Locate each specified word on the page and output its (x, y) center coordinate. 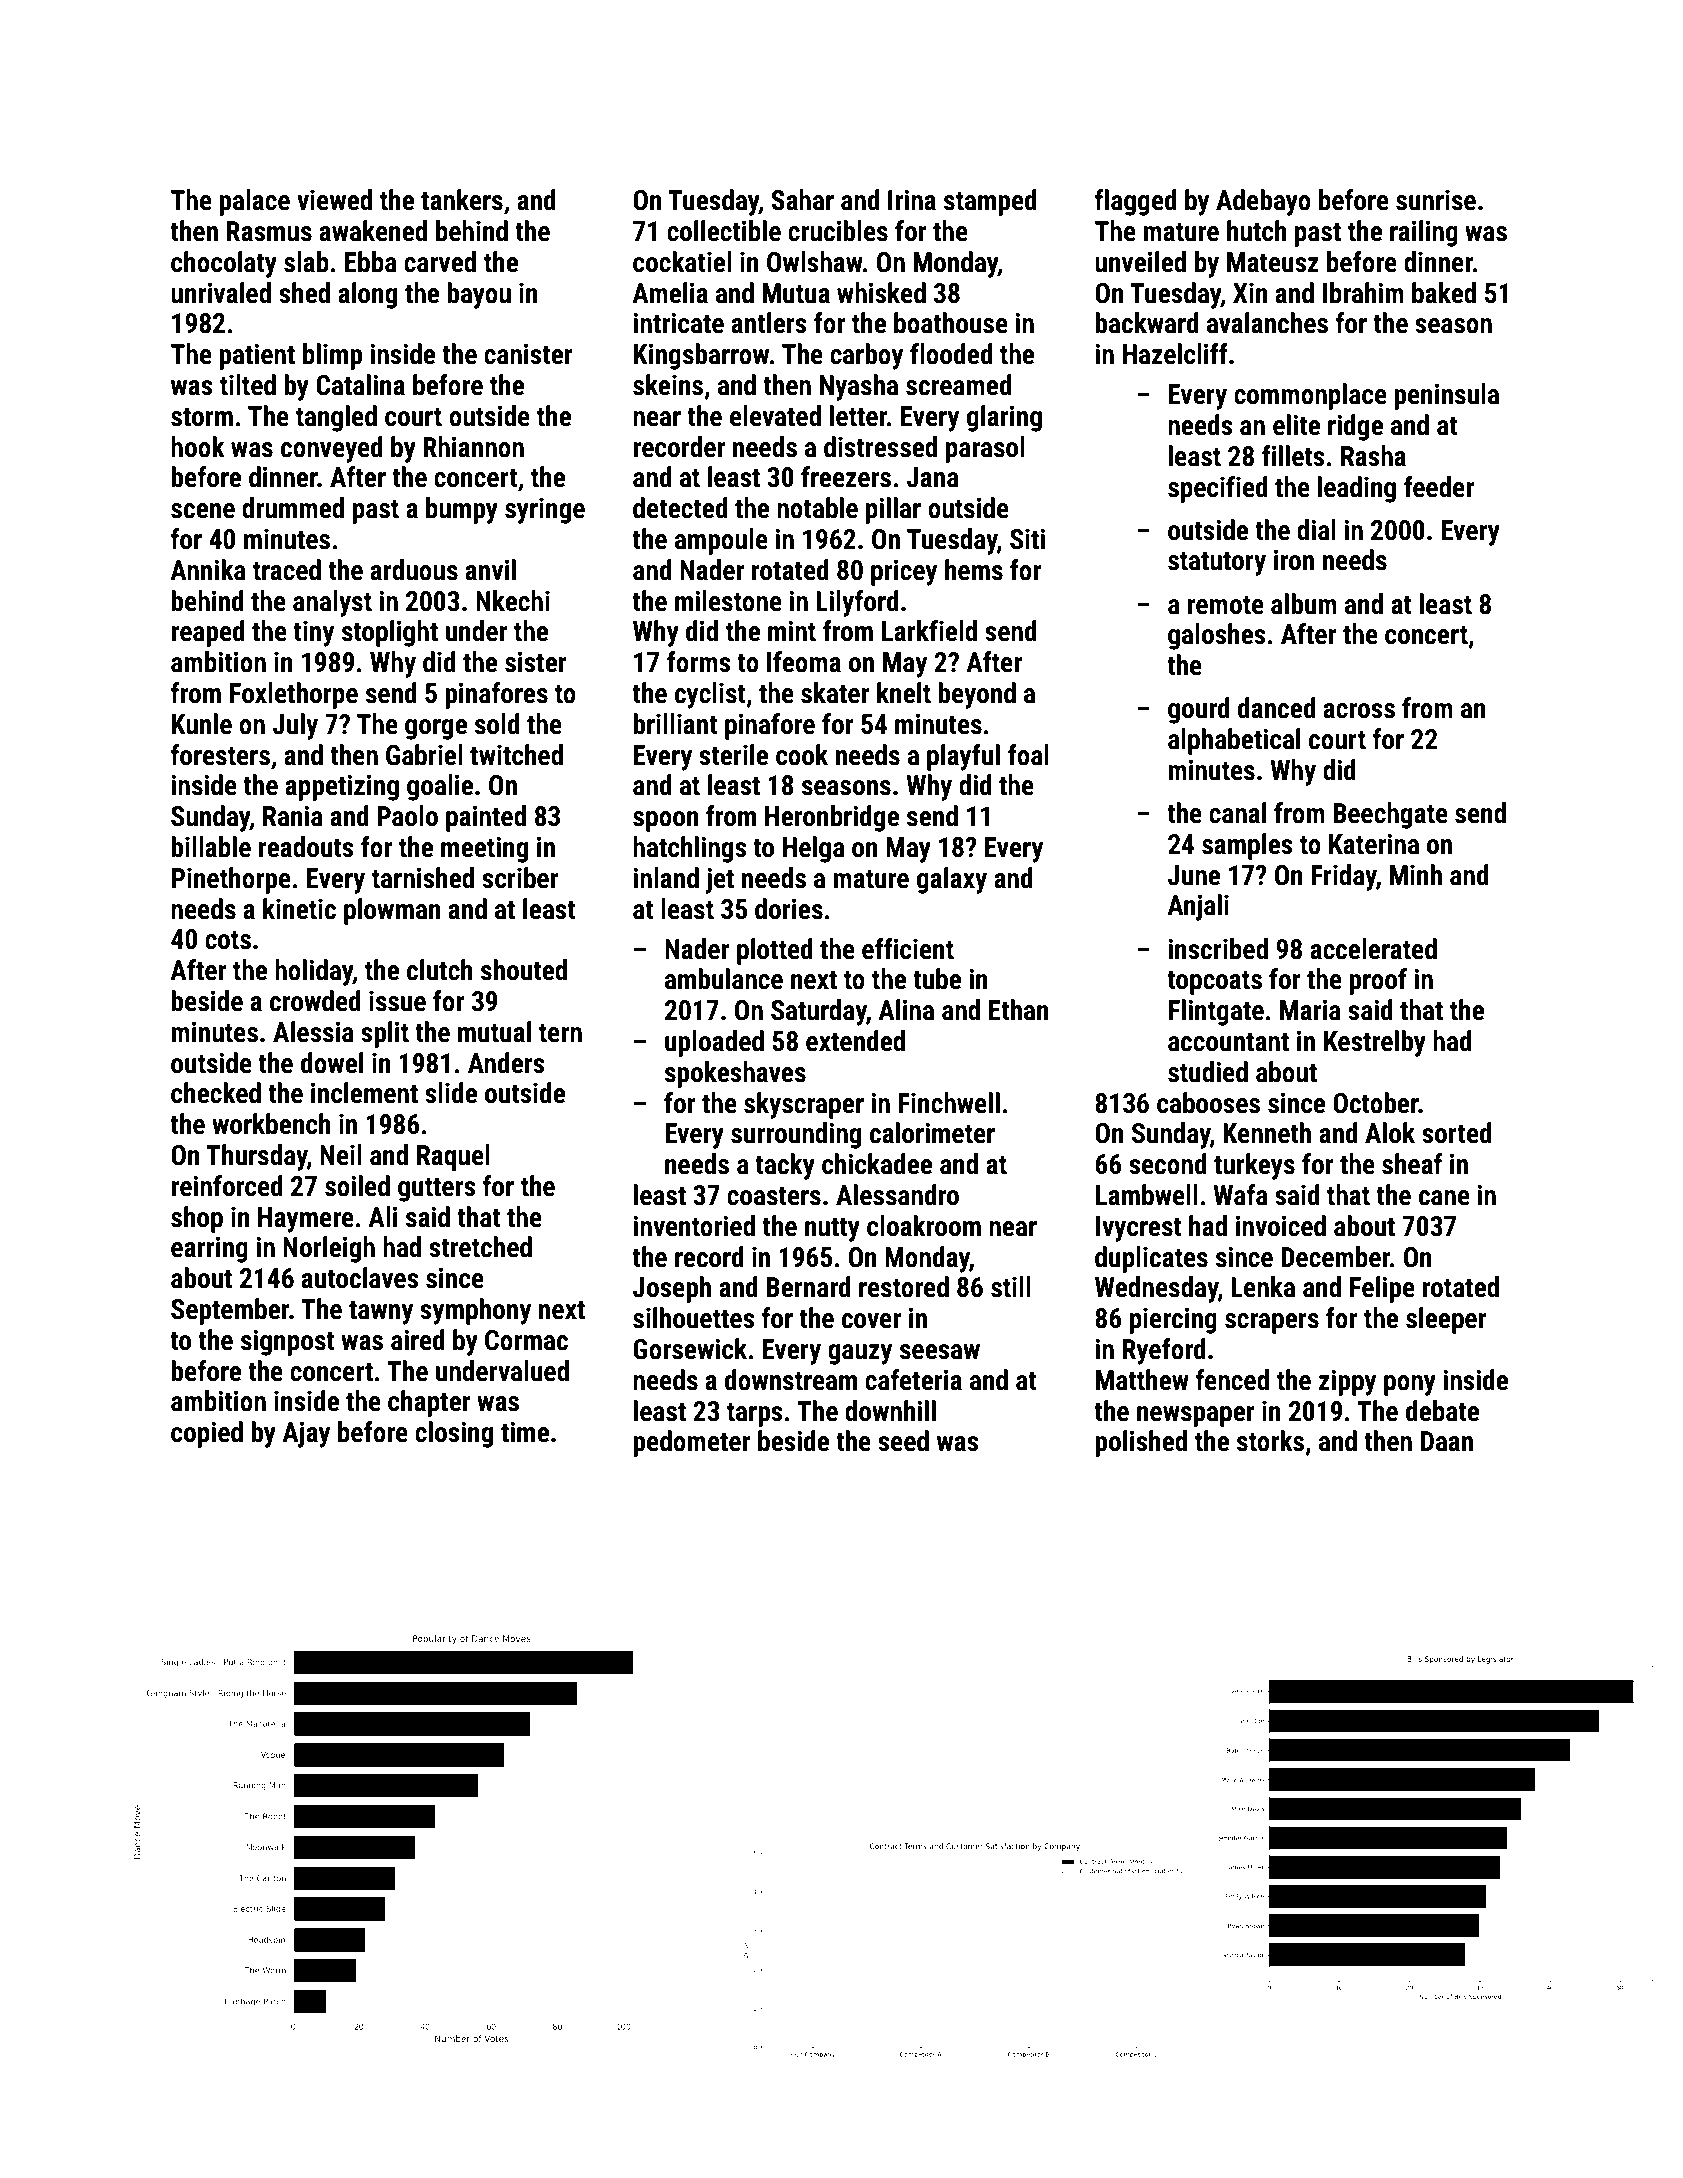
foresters (220, 755)
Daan (1447, 1441)
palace (254, 202)
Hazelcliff (1175, 354)
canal (1237, 813)
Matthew (1142, 1380)
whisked (881, 293)
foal (1028, 755)
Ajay (306, 1434)
